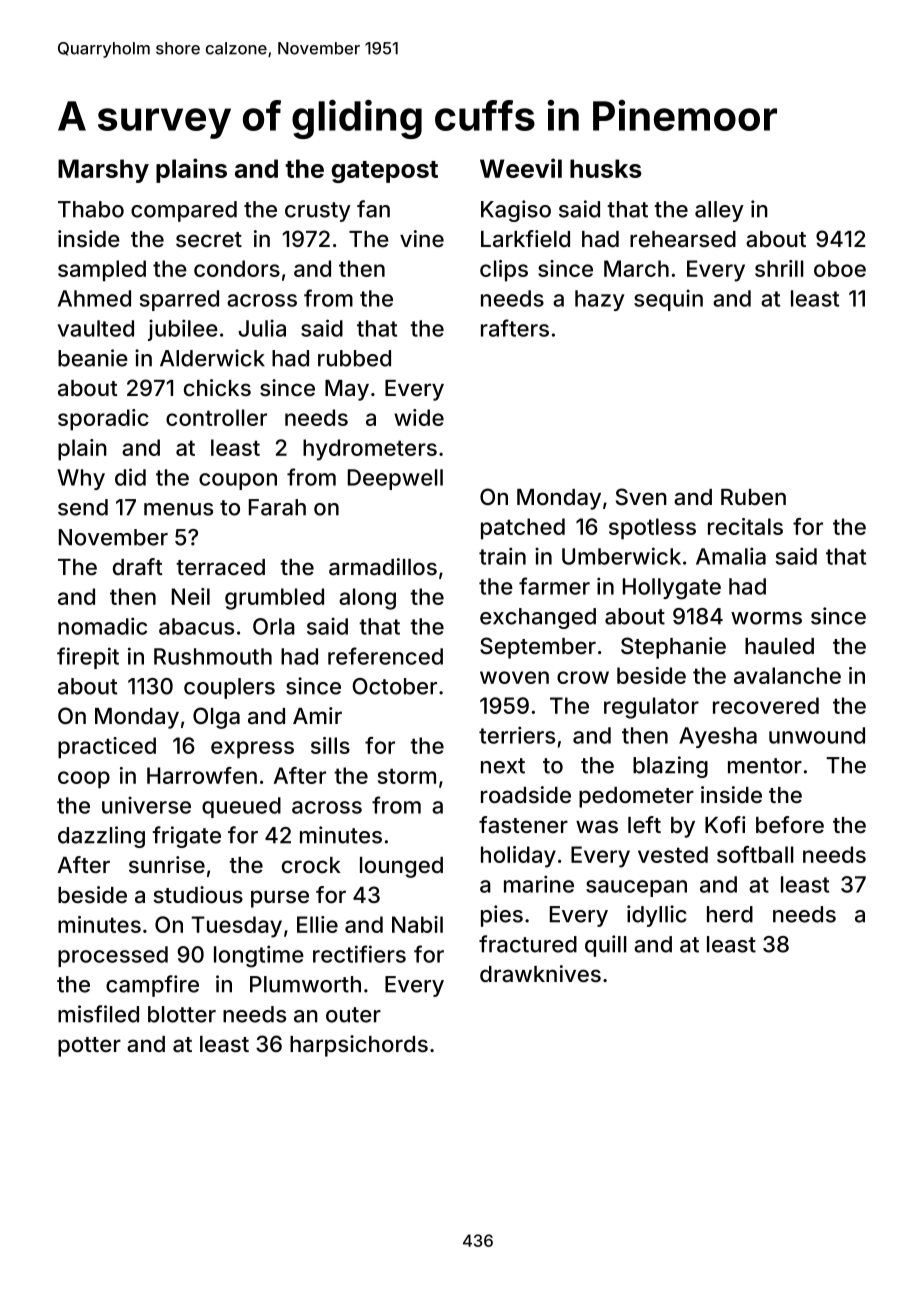 The image size is (924, 1314). Describe the element at coordinates (790, 824) in the image. I see `before` at that location.
